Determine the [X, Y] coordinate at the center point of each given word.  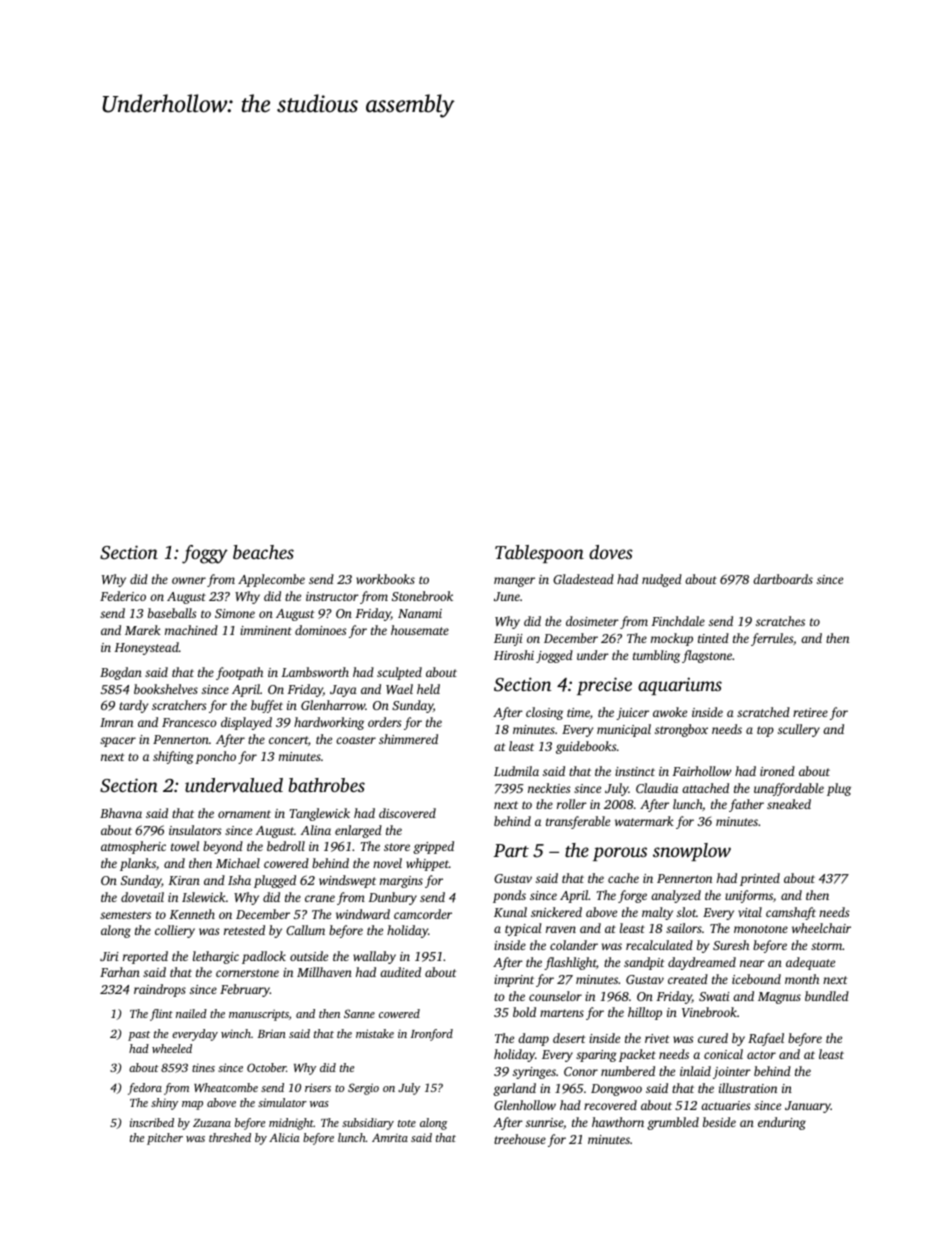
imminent [266, 630]
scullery [799, 730]
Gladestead [583, 579]
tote [407, 1123]
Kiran [184, 880]
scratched [763, 712]
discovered [407, 813]
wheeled [172, 1048]
